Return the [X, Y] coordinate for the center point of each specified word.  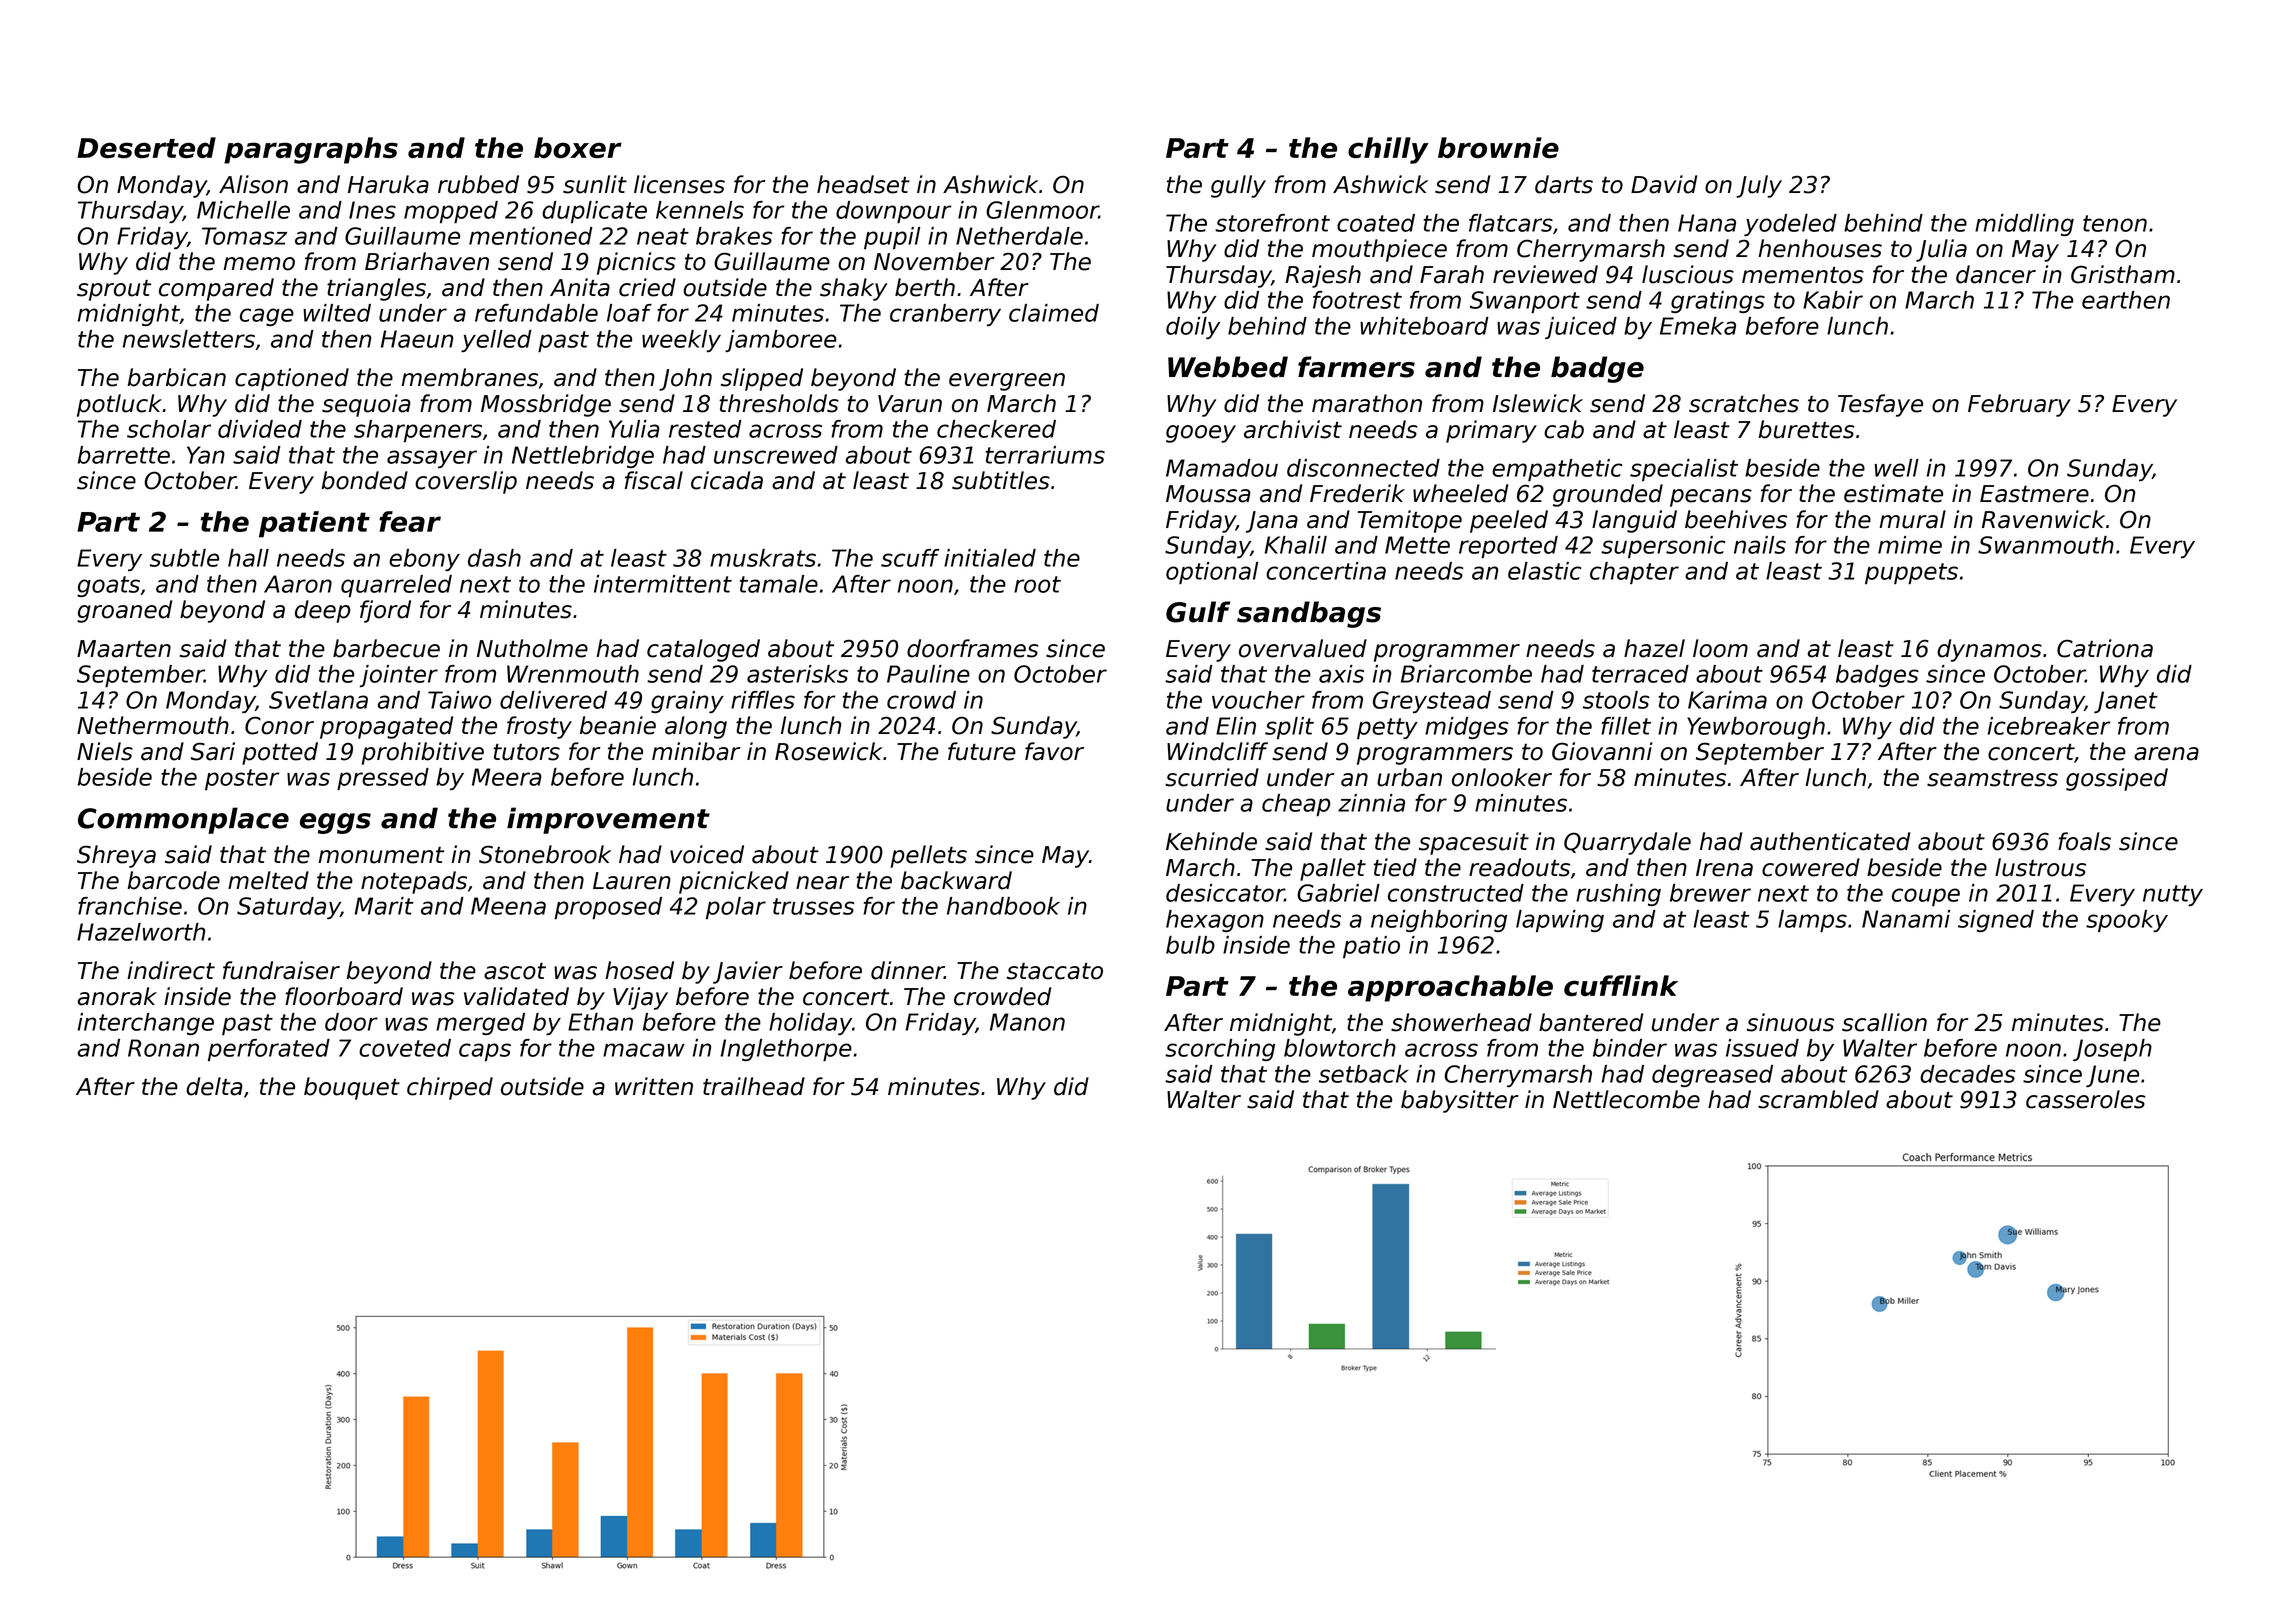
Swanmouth [2046, 545]
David [1664, 184]
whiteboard [1424, 326]
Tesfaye [1880, 405]
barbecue [386, 648]
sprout [114, 290]
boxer [578, 147]
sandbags [1309, 614]
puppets [1911, 573]
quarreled [396, 586]
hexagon [1215, 921]
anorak [117, 996]
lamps [1812, 921]
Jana [1272, 522]
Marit [384, 906]
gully [1238, 186]
